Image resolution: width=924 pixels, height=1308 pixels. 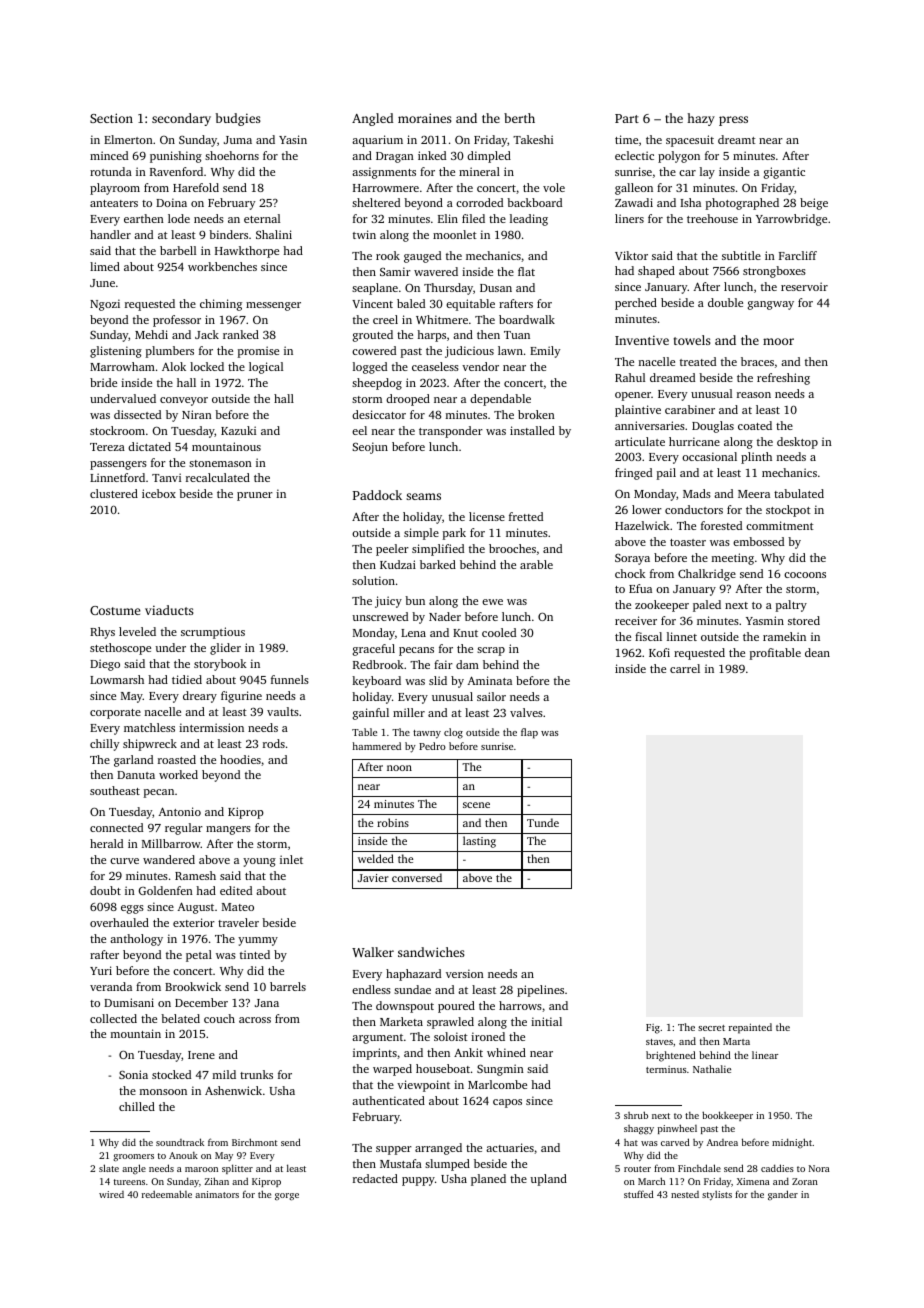 I want to click on tabulated, so click(x=799, y=493).
